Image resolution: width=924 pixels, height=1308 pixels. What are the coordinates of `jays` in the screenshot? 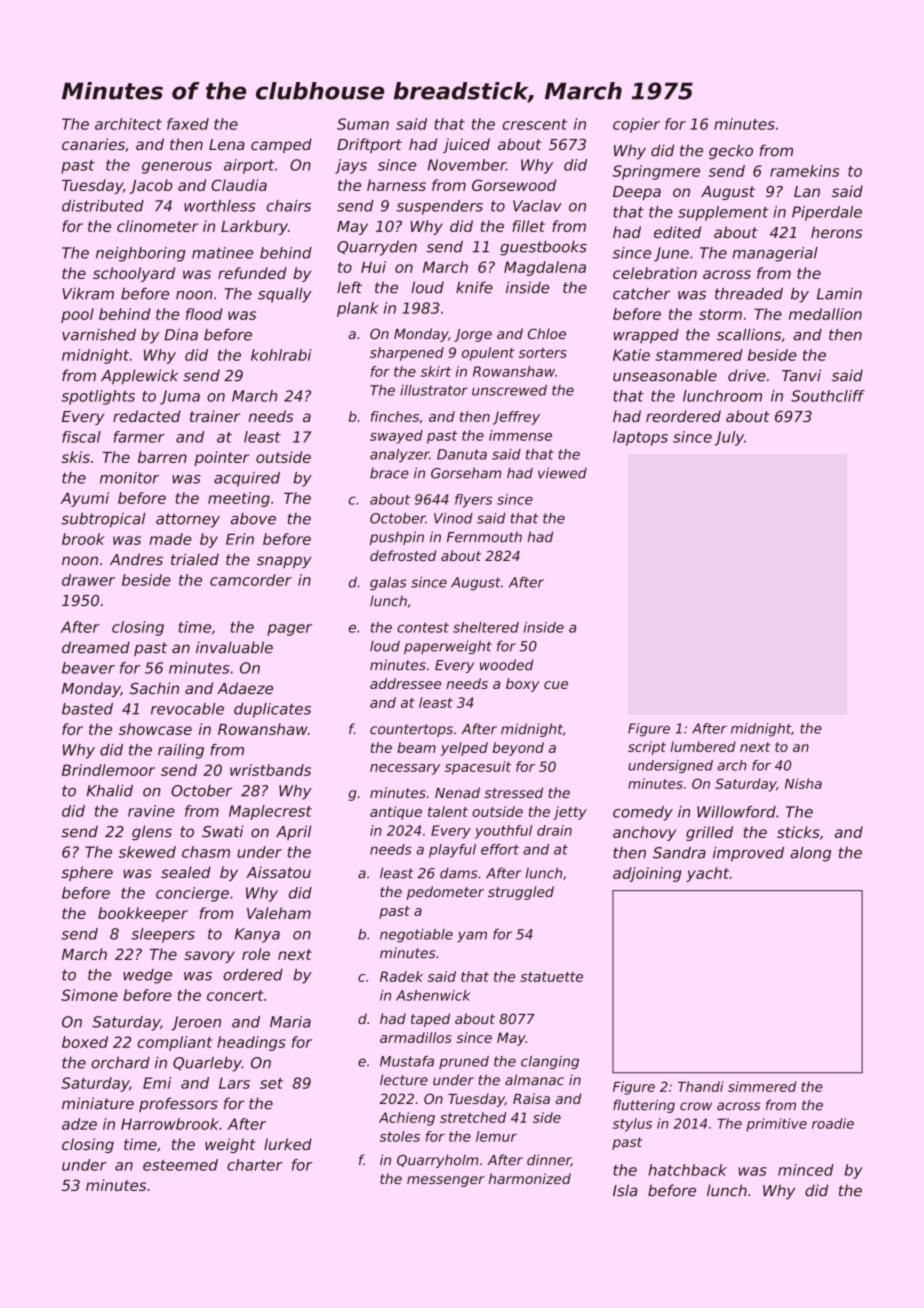 It's located at (351, 166).
